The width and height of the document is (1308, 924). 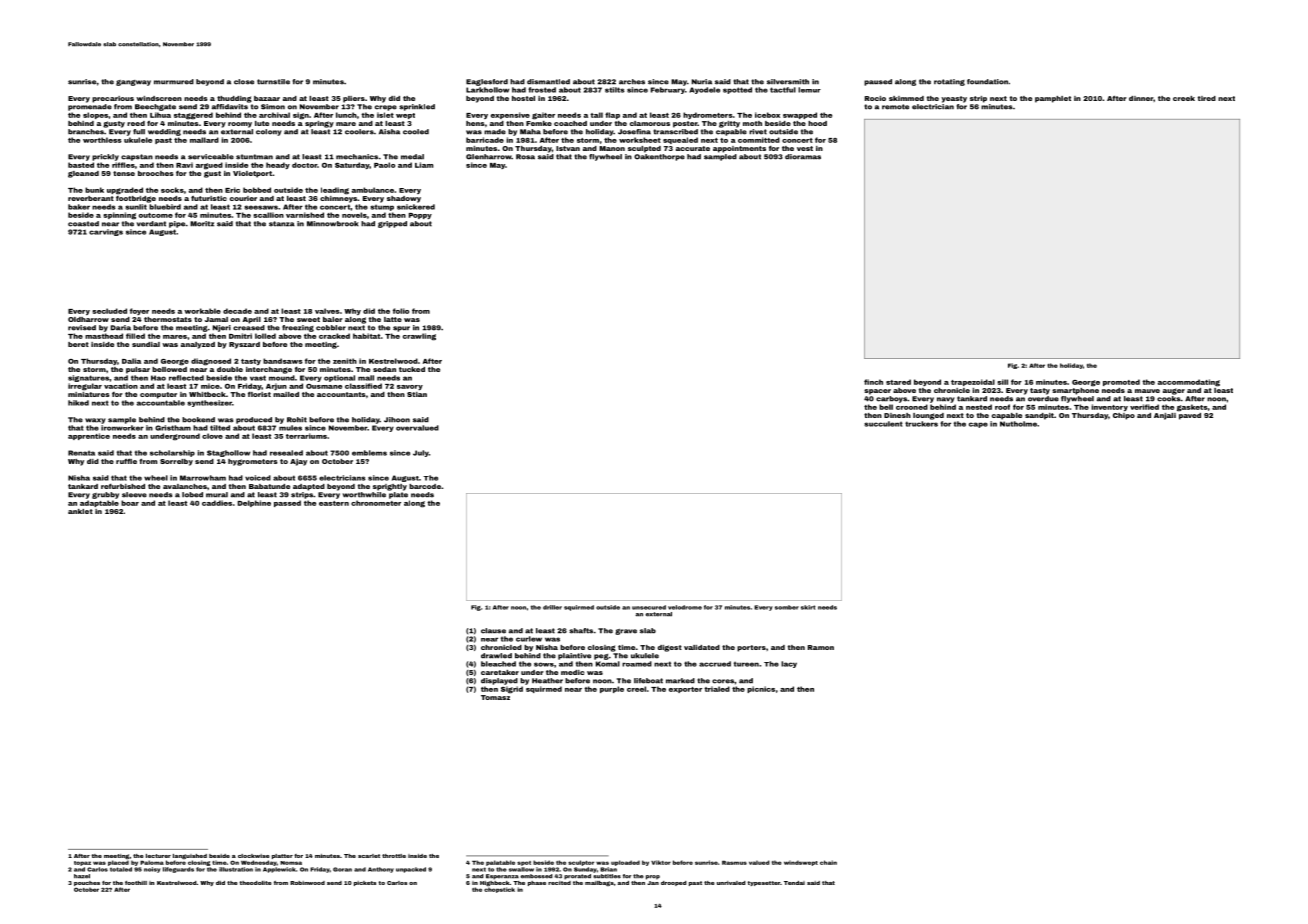 I want to click on stared, so click(x=898, y=382).
